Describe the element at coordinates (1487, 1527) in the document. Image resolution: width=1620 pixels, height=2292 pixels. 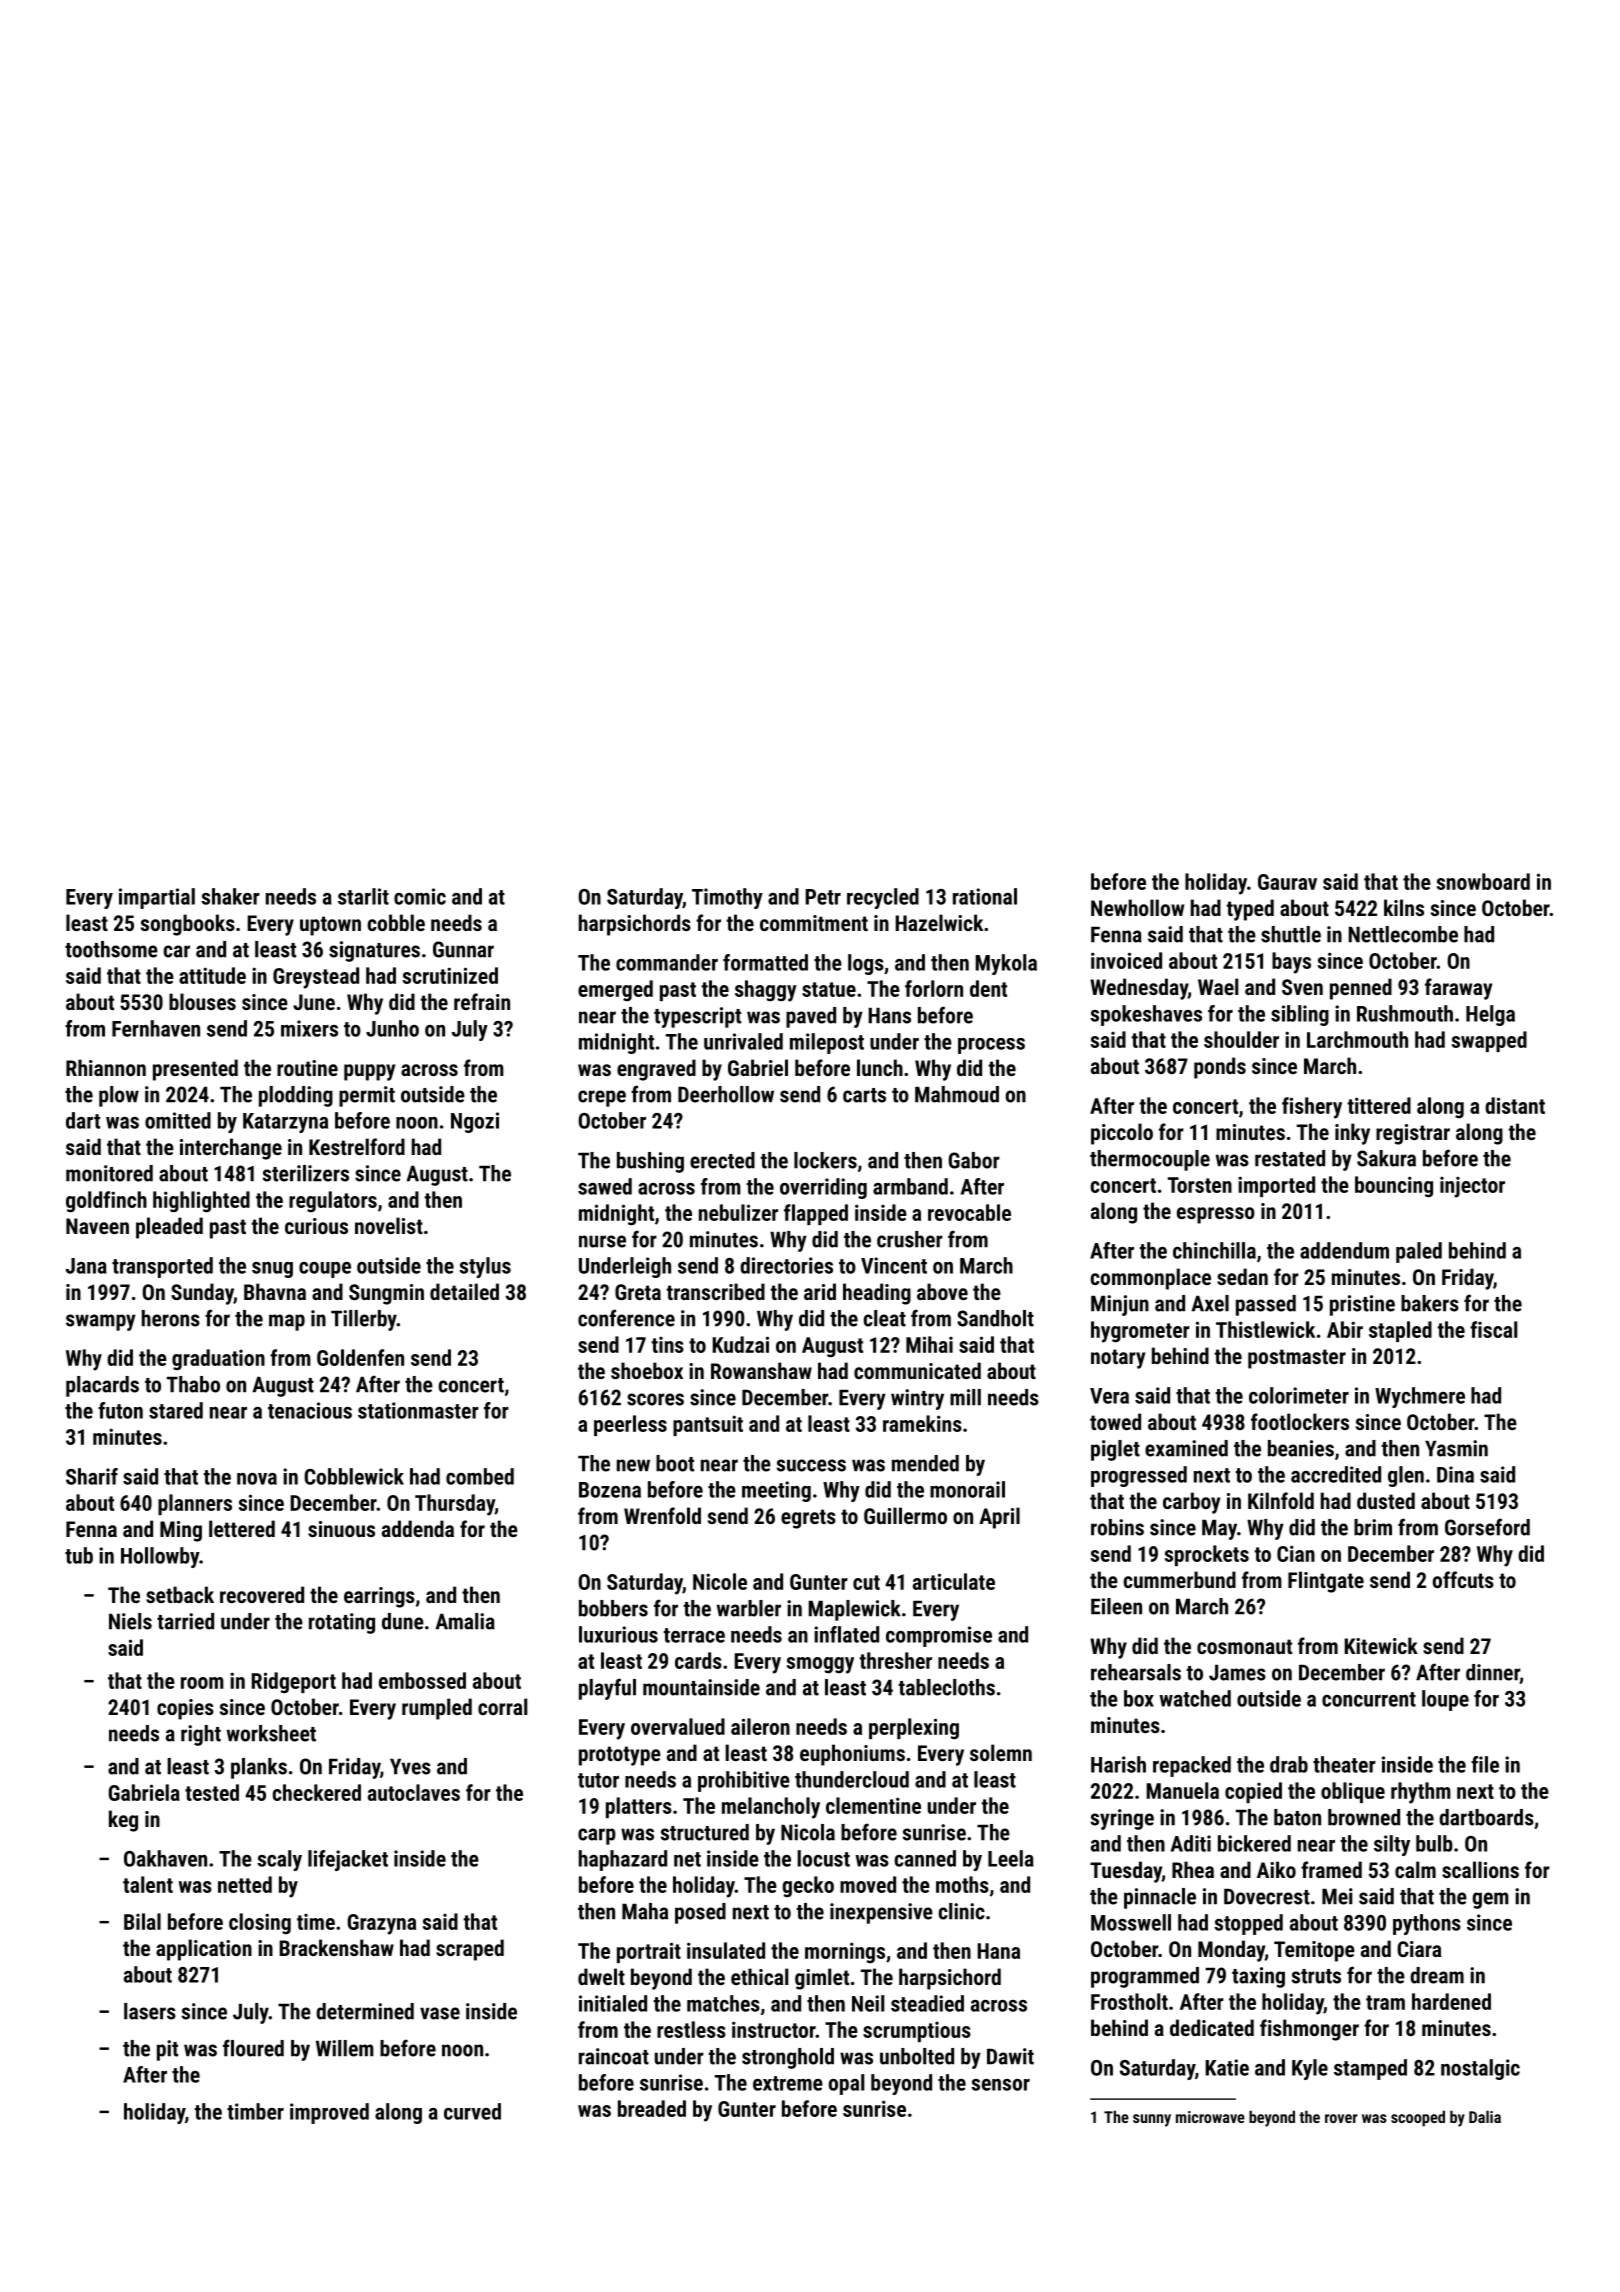
I see `Gorseford` at that location.
